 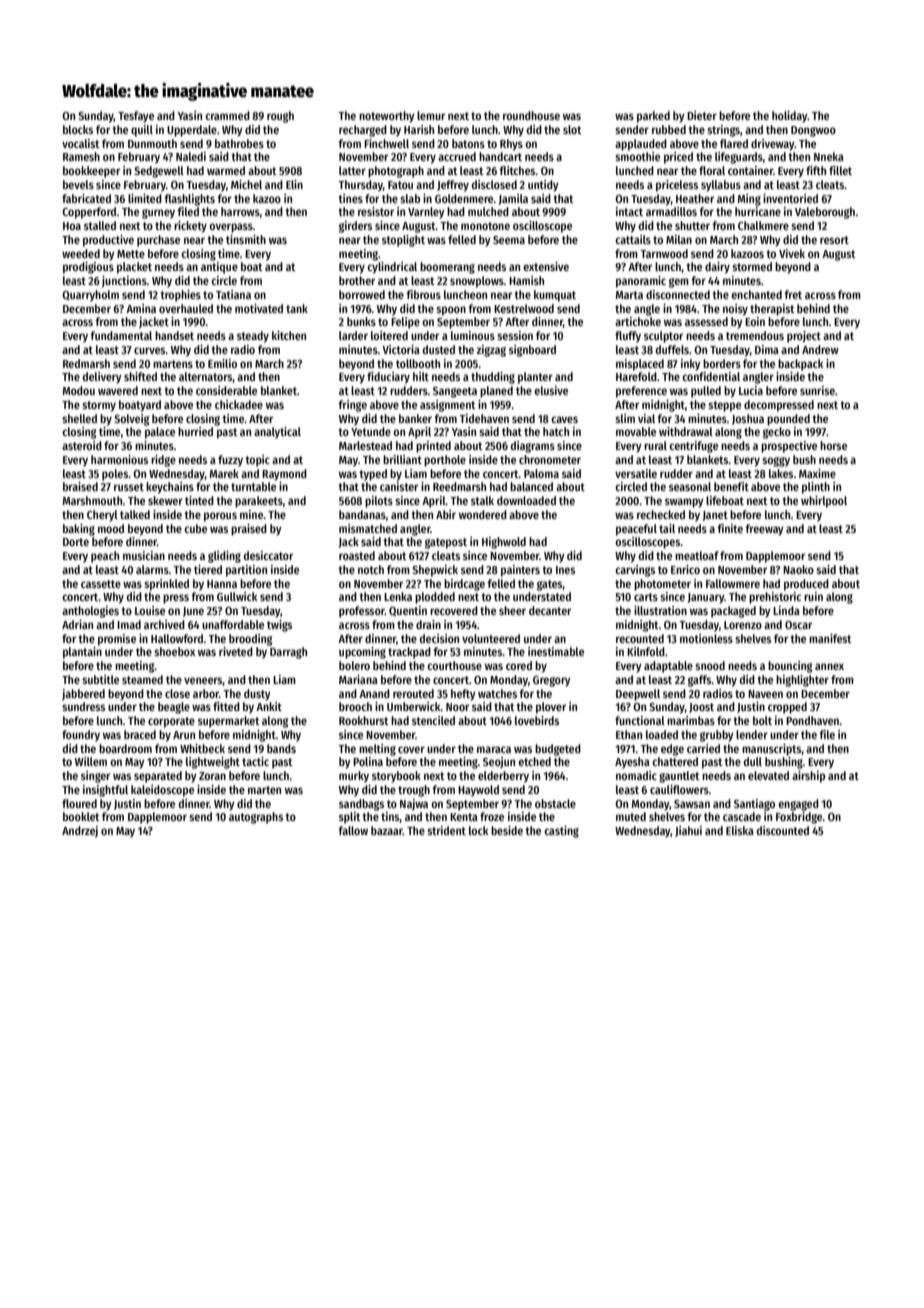 What do you see at coordinates (636, 530) in the screenshot?
I see `peaceful` at bounding box center [636, 530].
